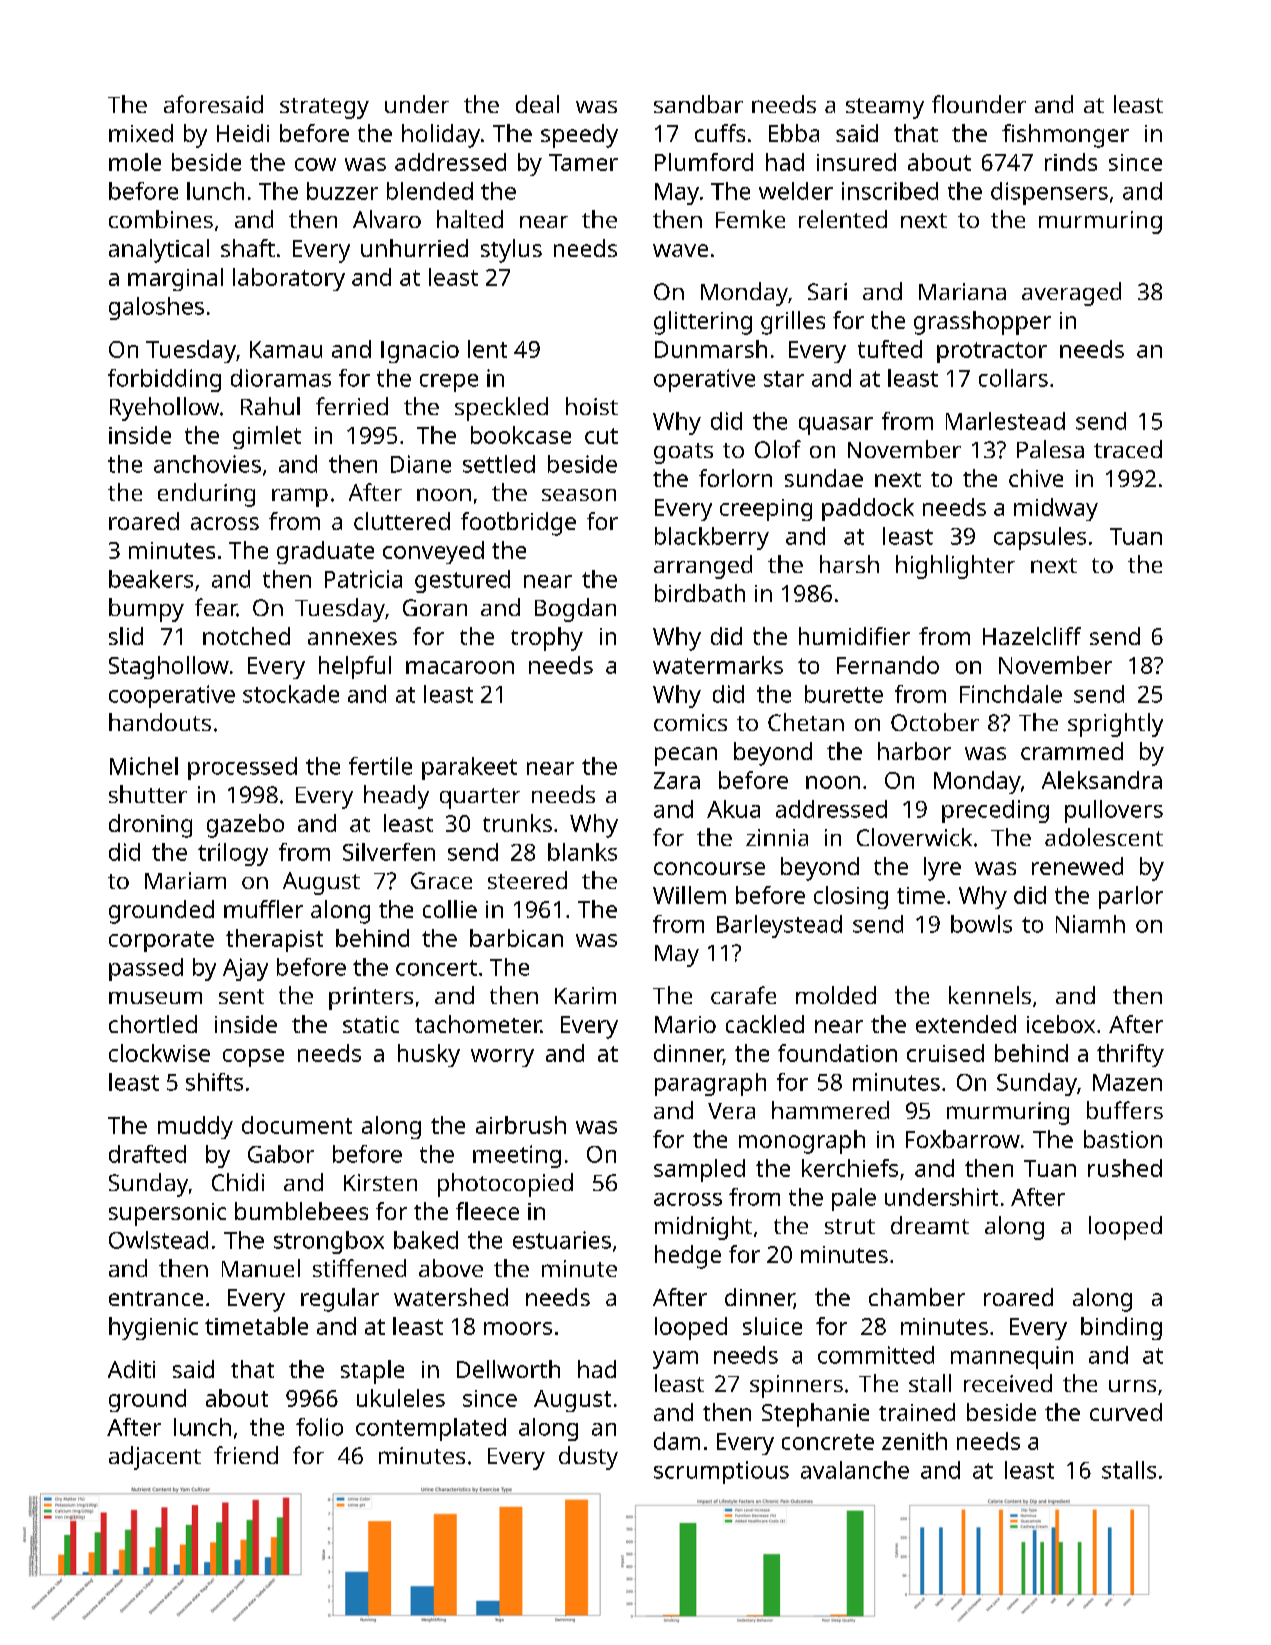 The image size is (1271, 1645). I want to click on midway, so click(1056, 509).
